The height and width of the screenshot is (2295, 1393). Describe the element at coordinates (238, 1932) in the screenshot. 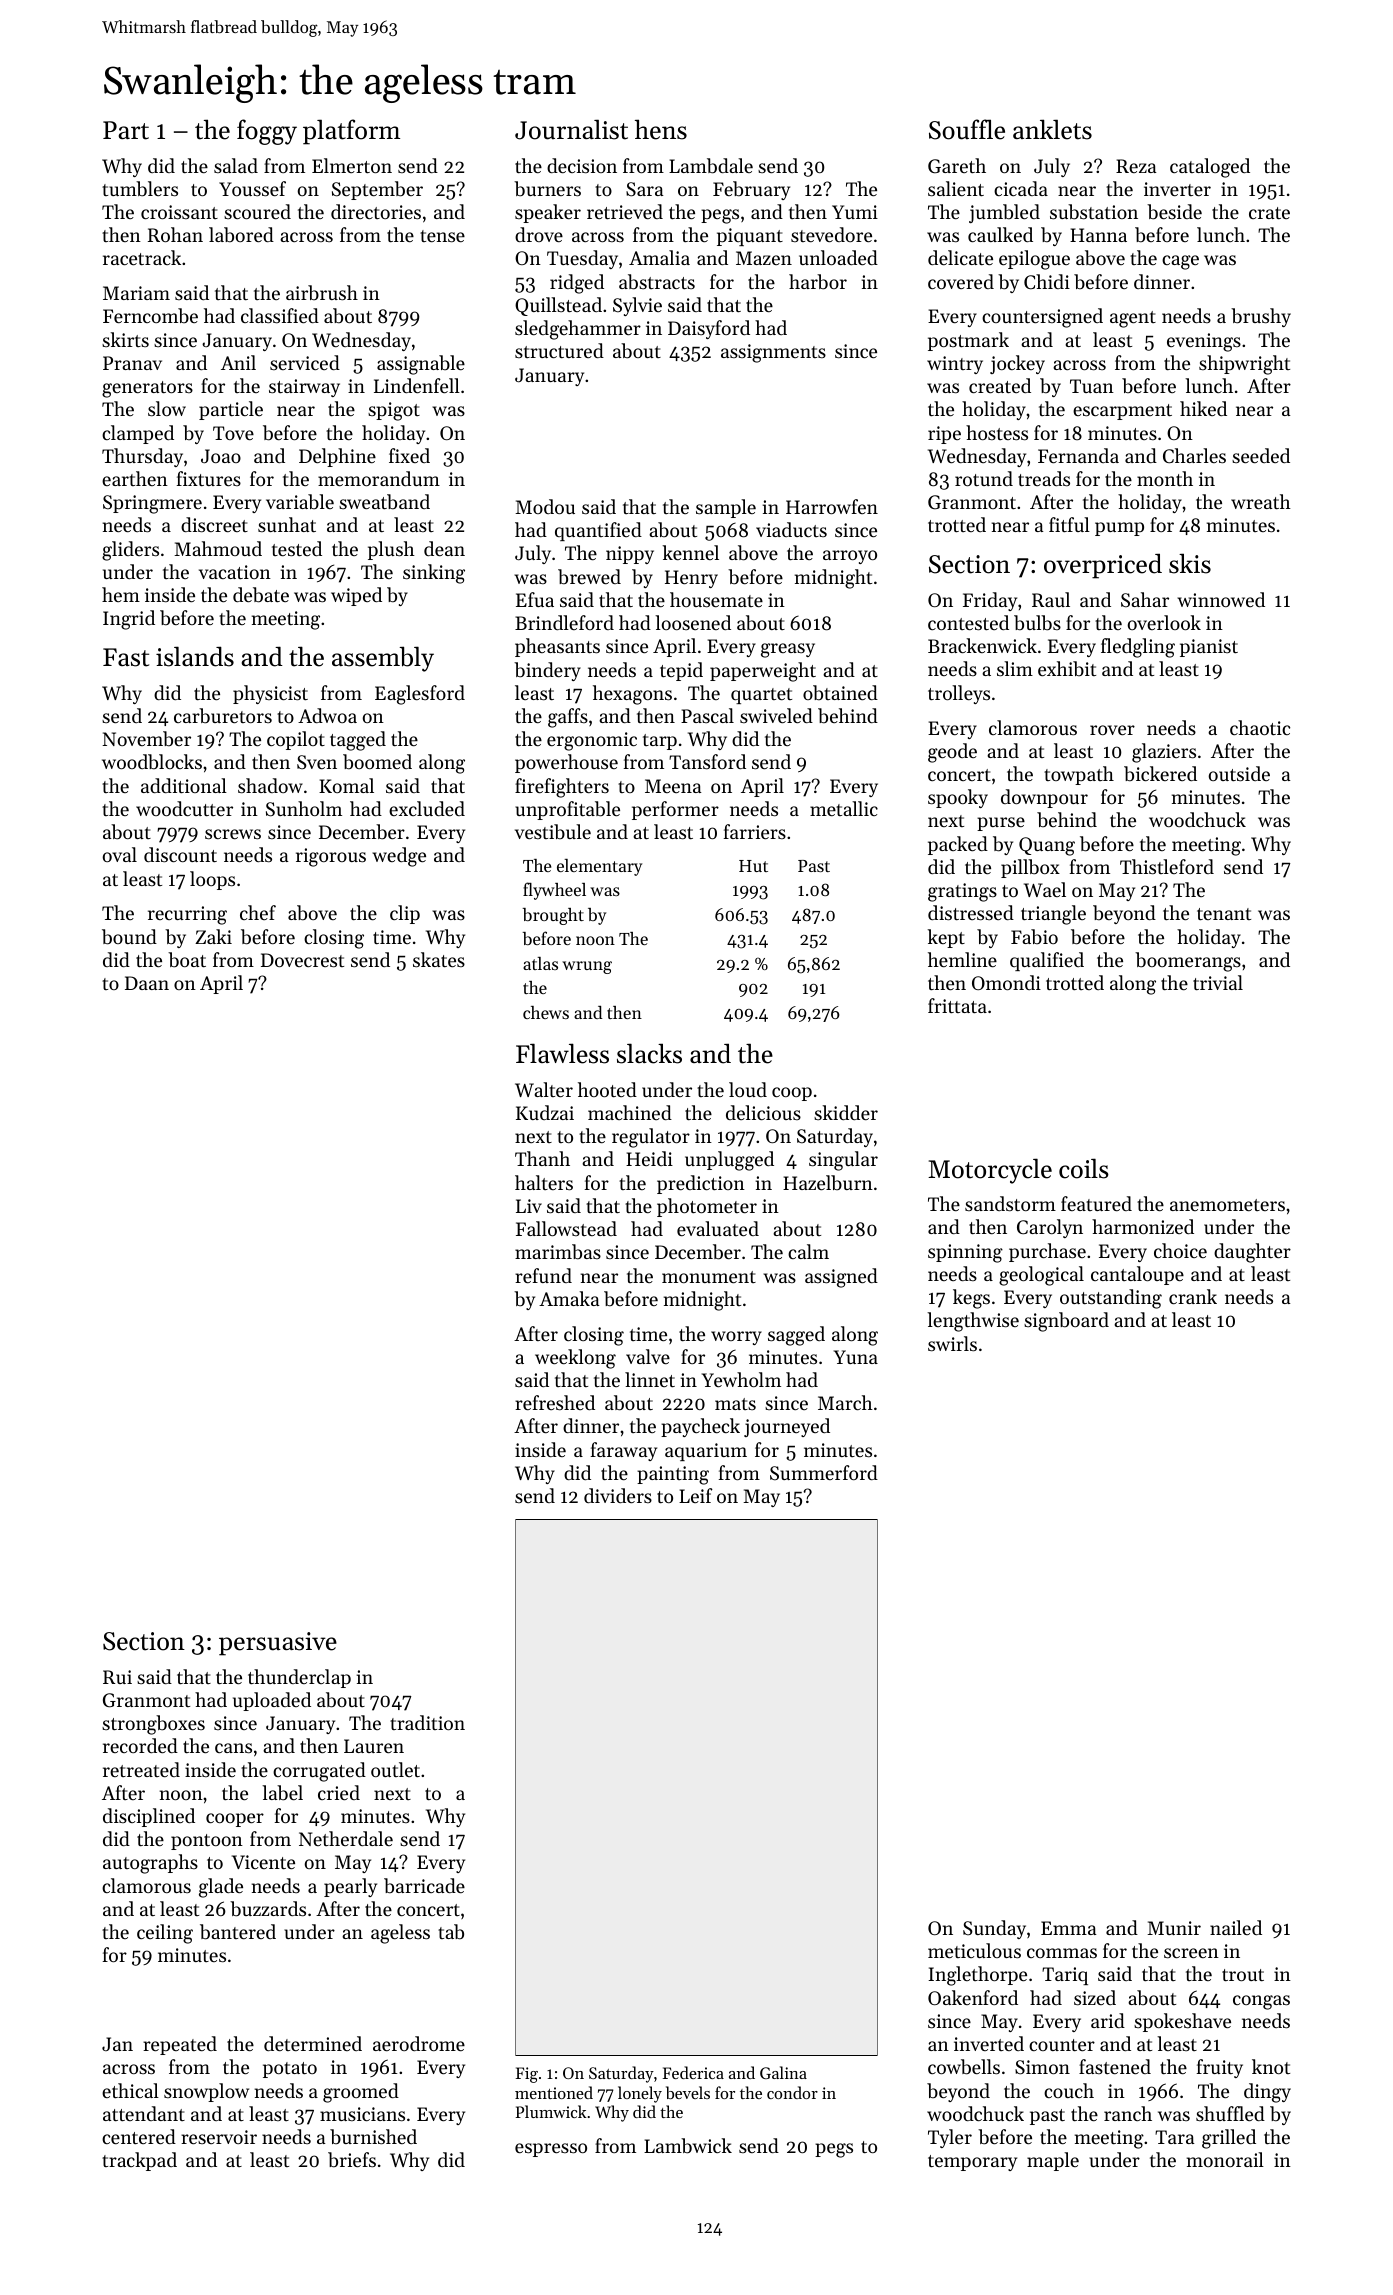

I see `bantered` at that location.
